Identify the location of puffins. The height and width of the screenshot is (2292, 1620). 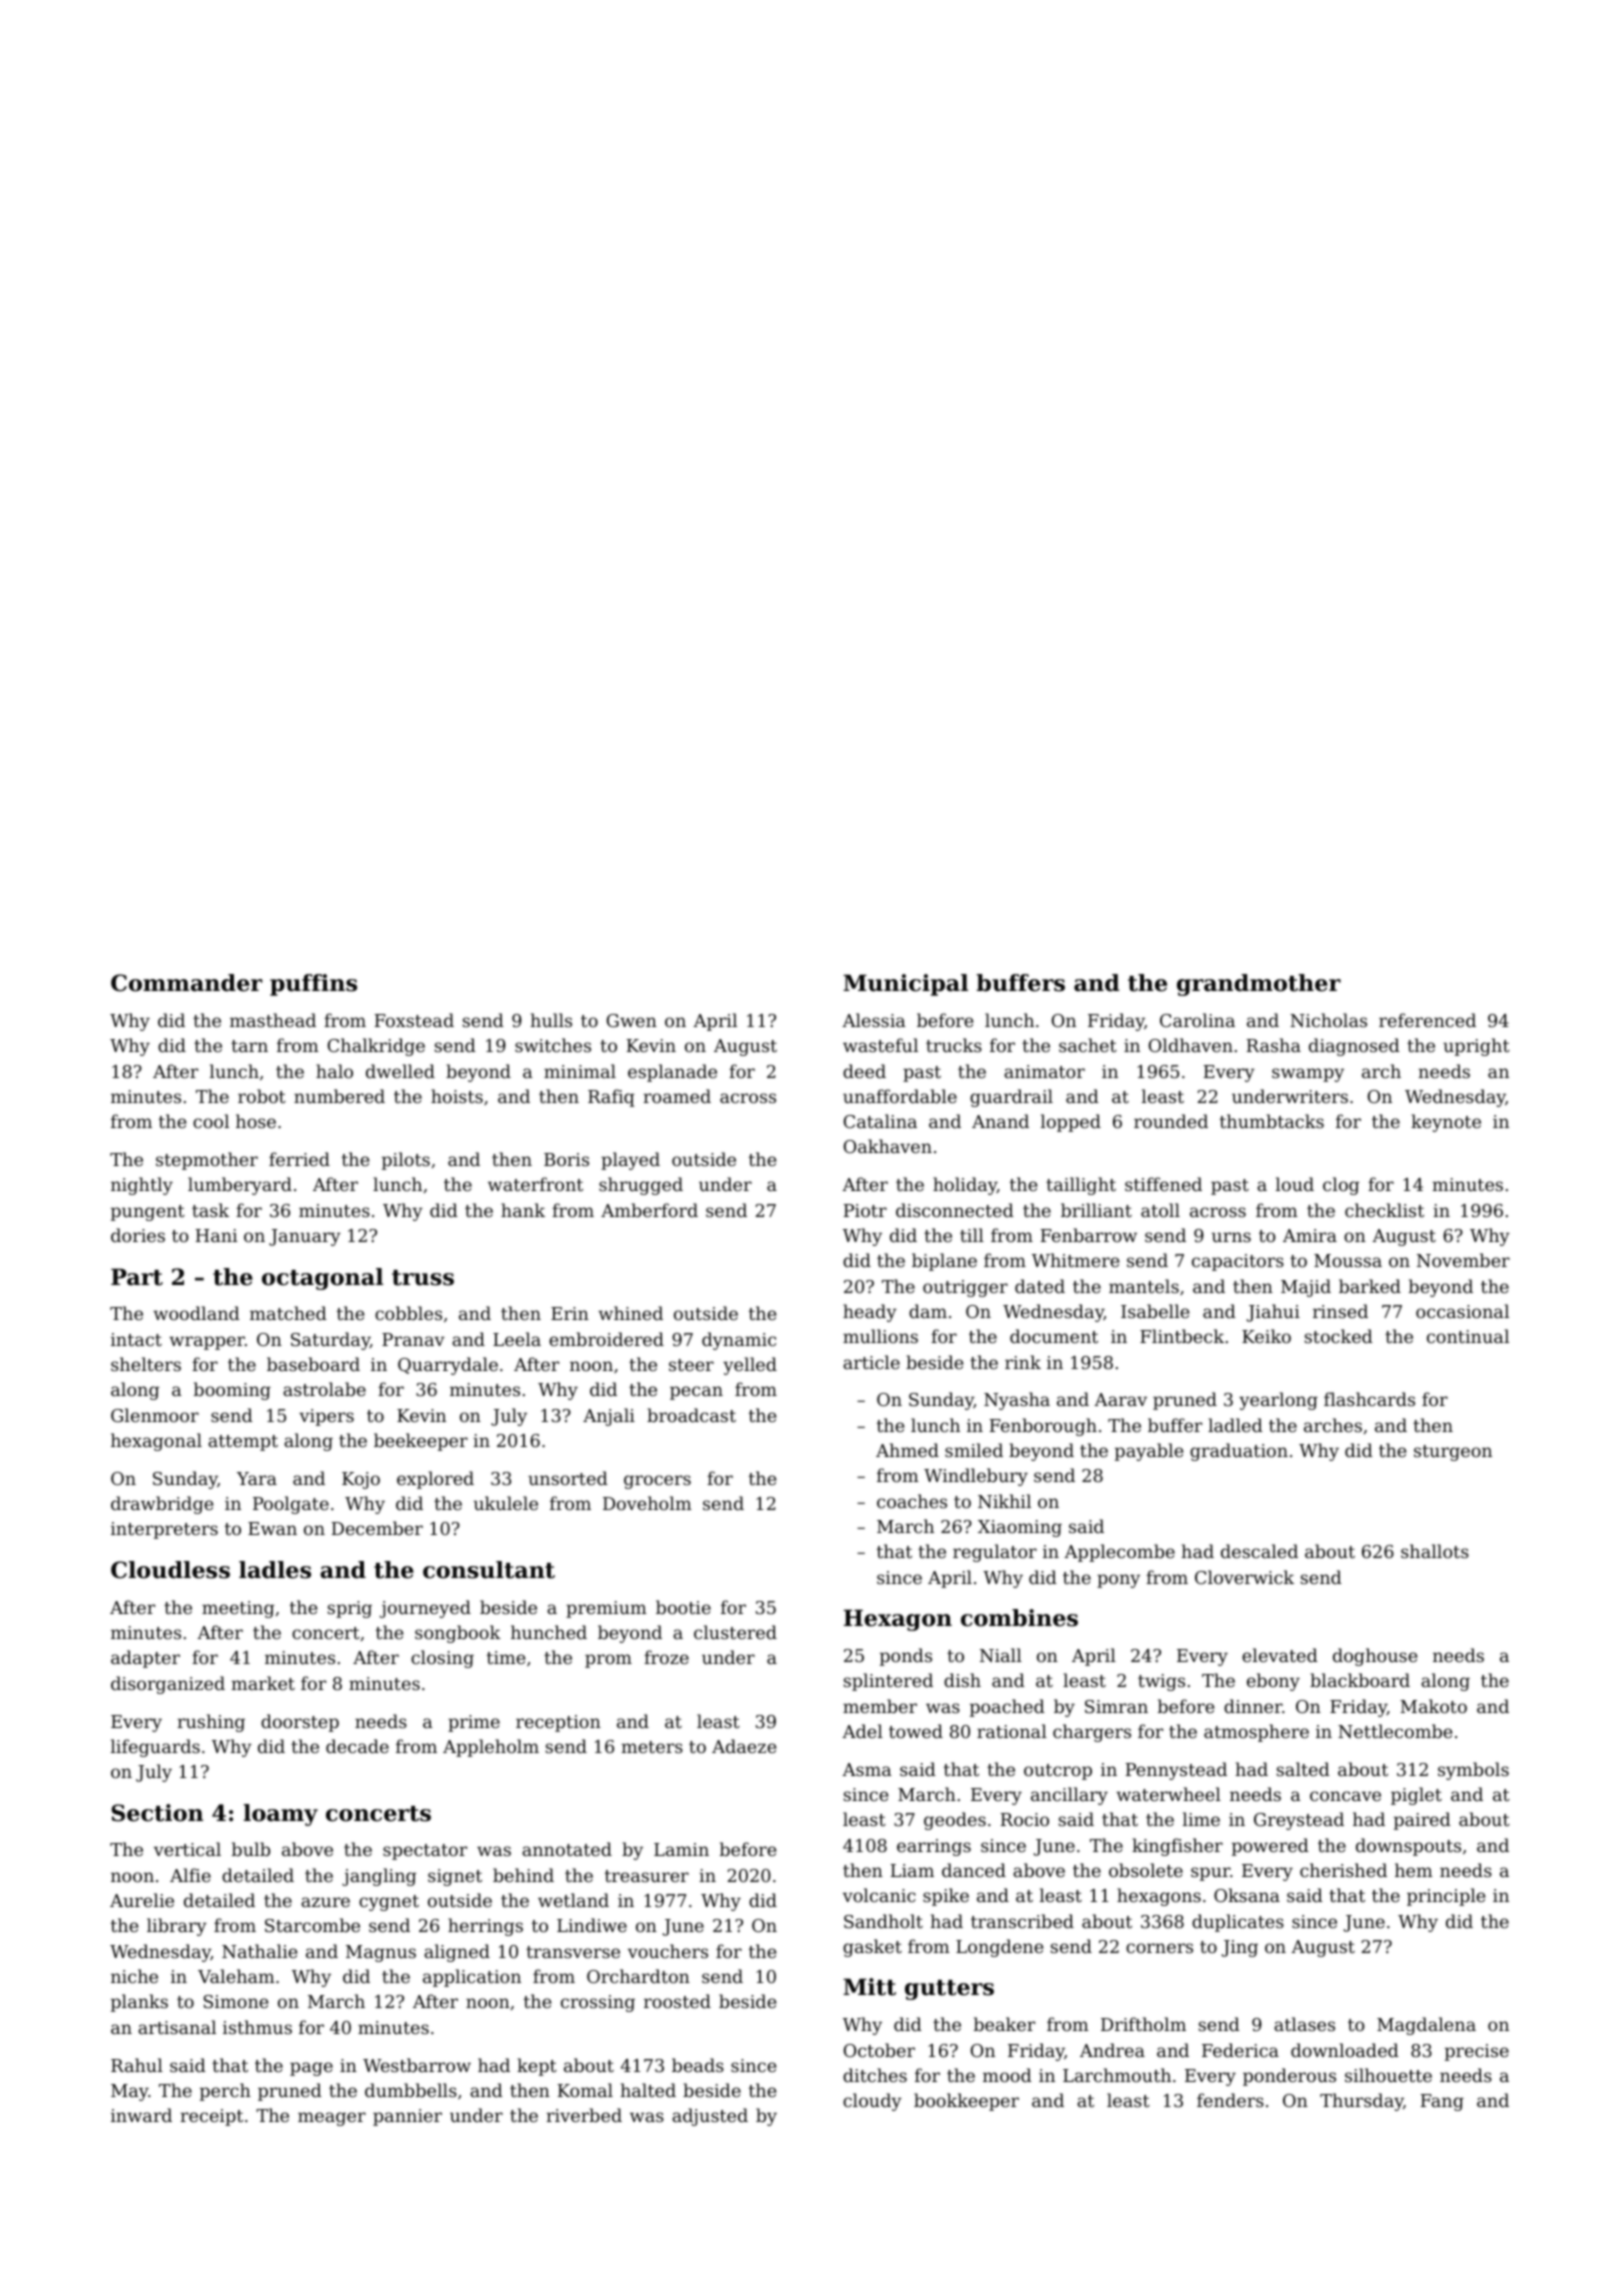
(313, 985).
